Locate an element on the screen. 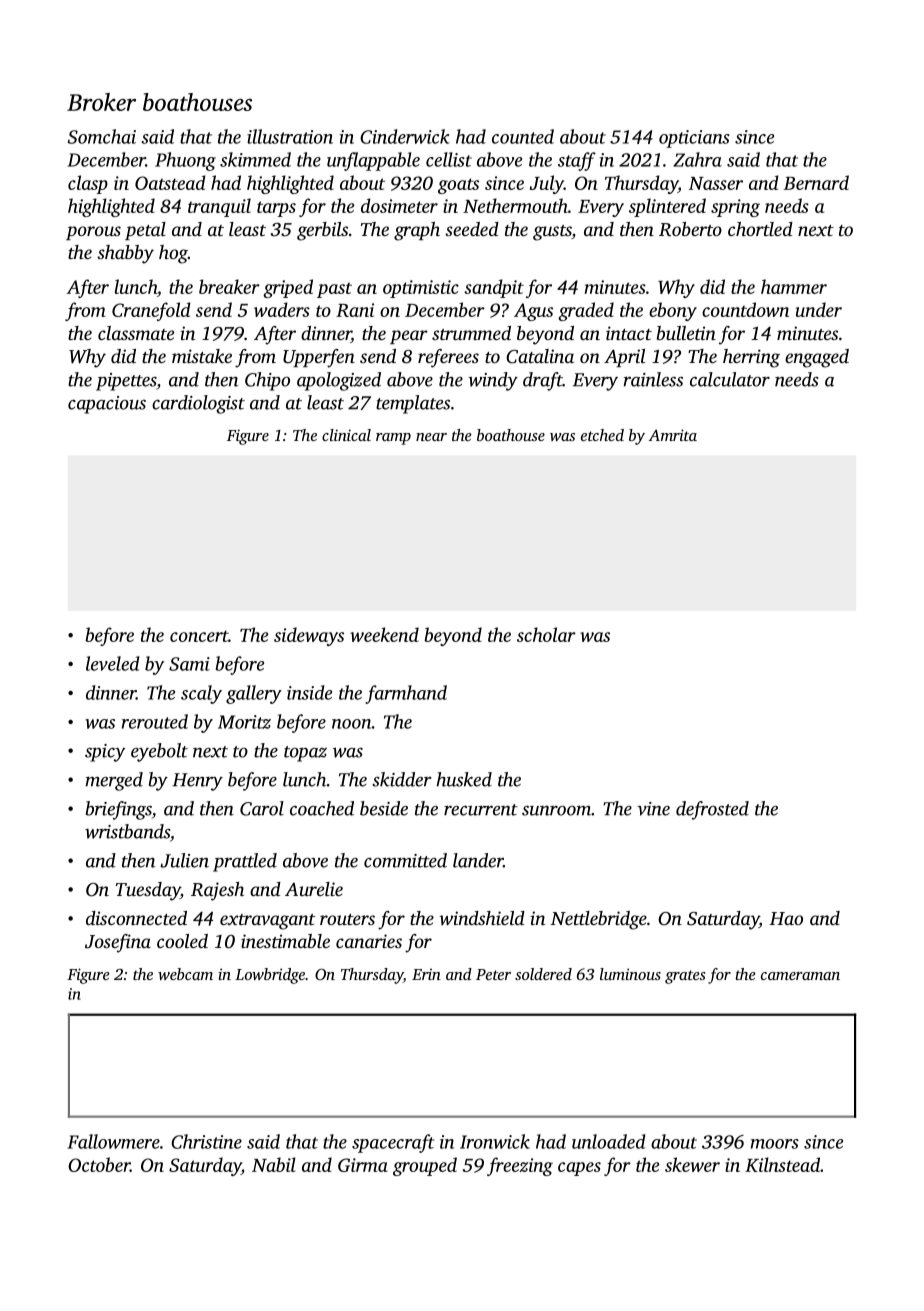 The image size is (924, 1311). Julien is located at coordinates (184, 860).
